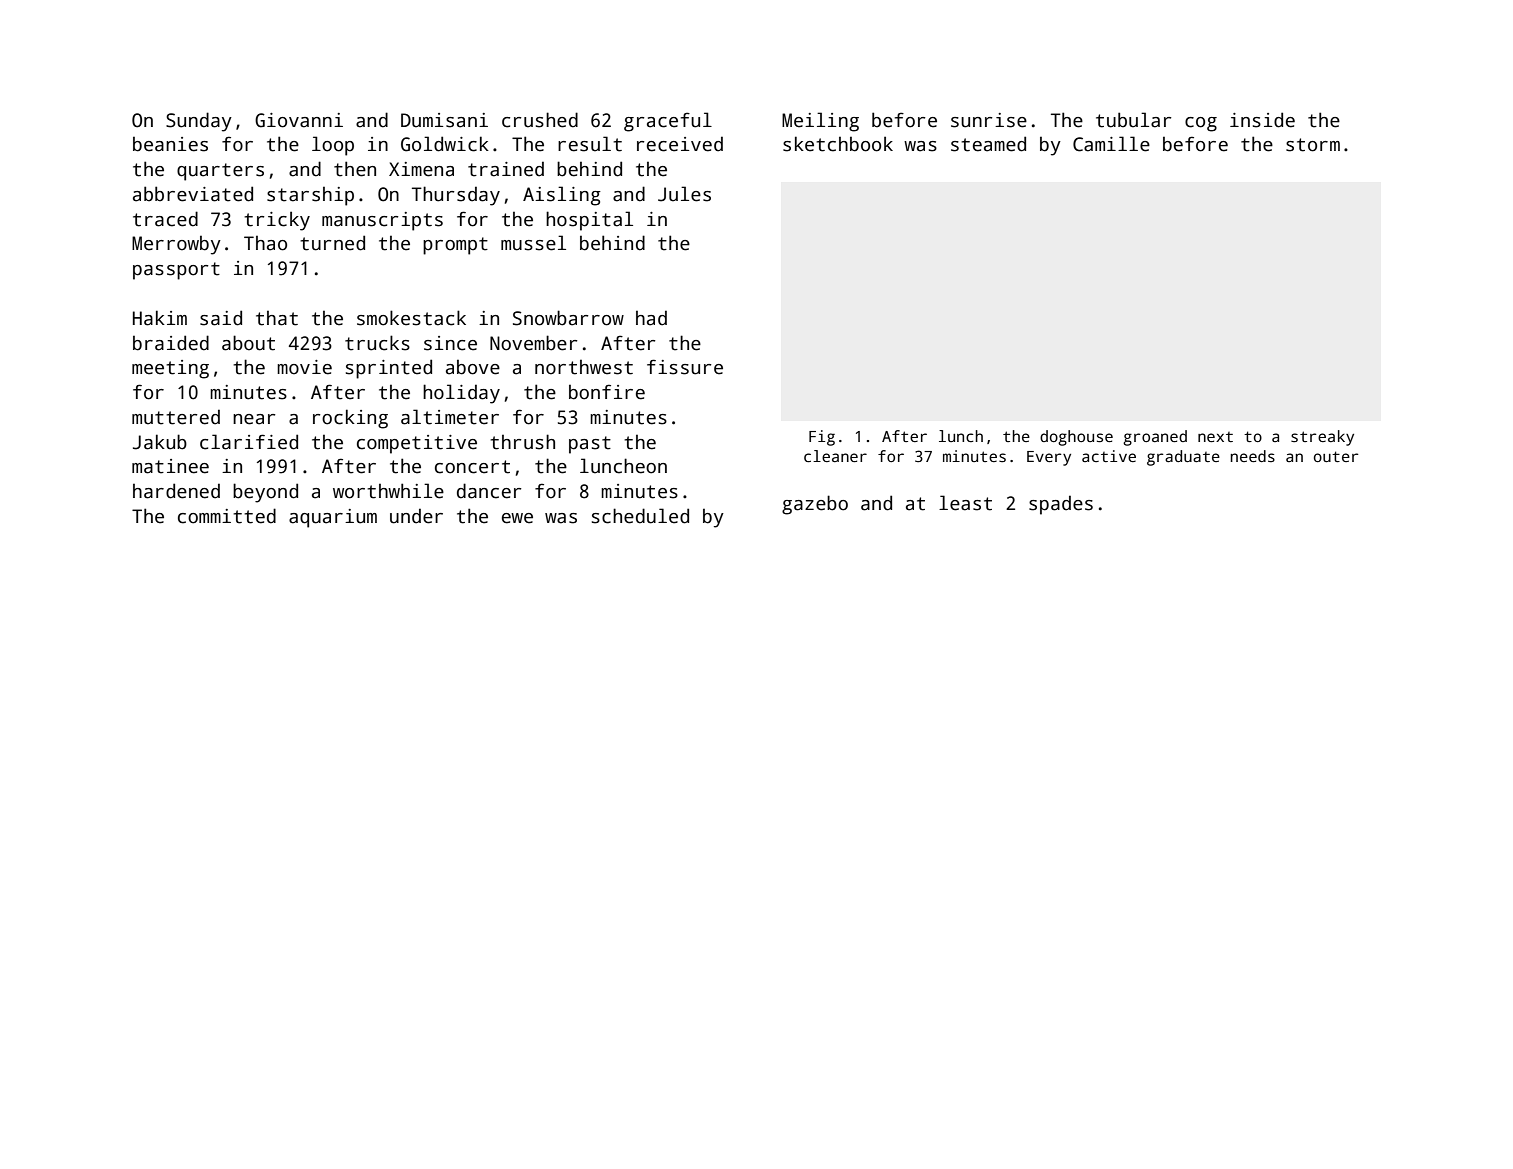  Describe the element at coordinates (193, 194) in the screenshot. I see `abbreviated` at that location.
